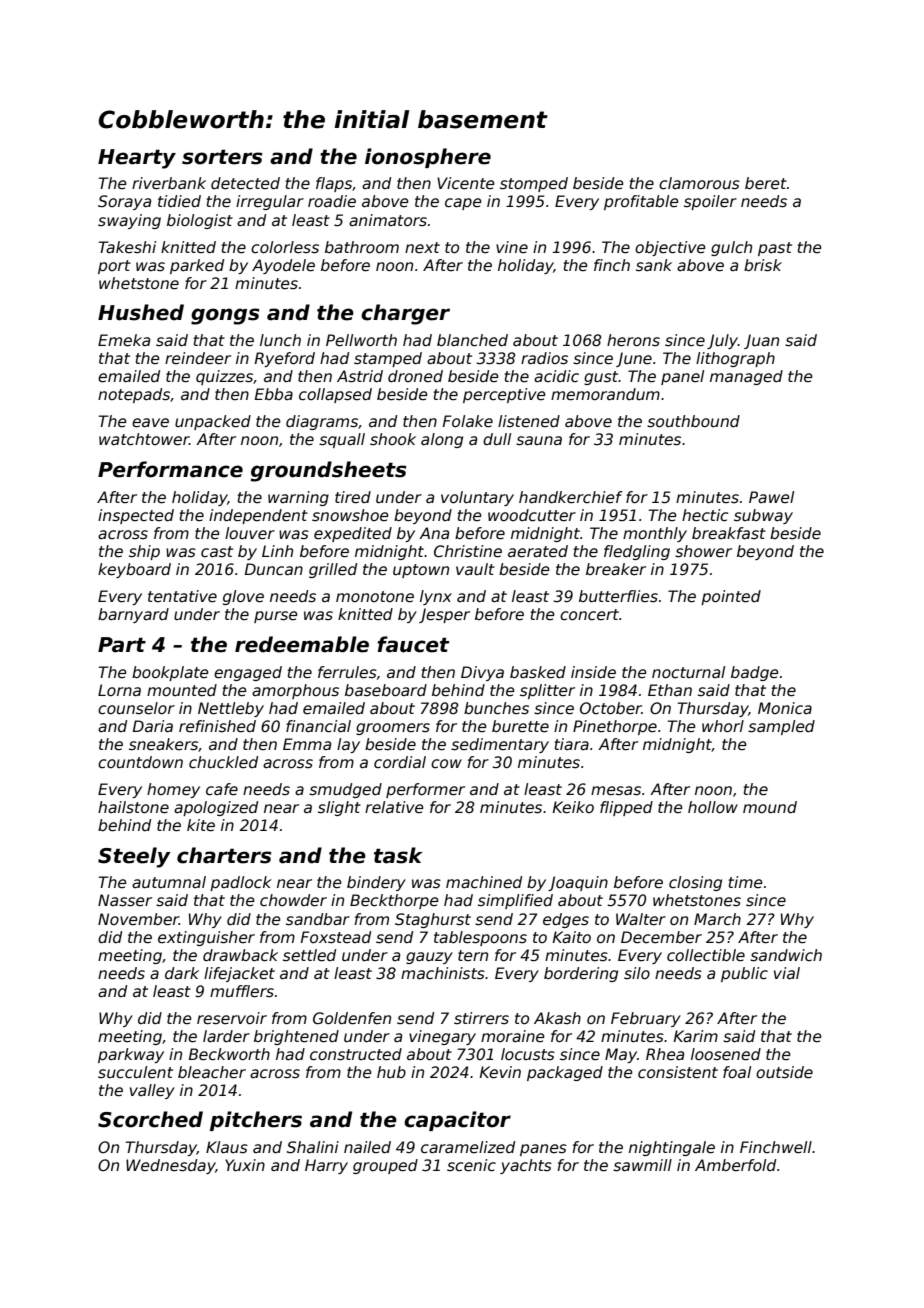  Describe the element at coordinates (526, 1166) in the image. I see `yachts` at that location.
